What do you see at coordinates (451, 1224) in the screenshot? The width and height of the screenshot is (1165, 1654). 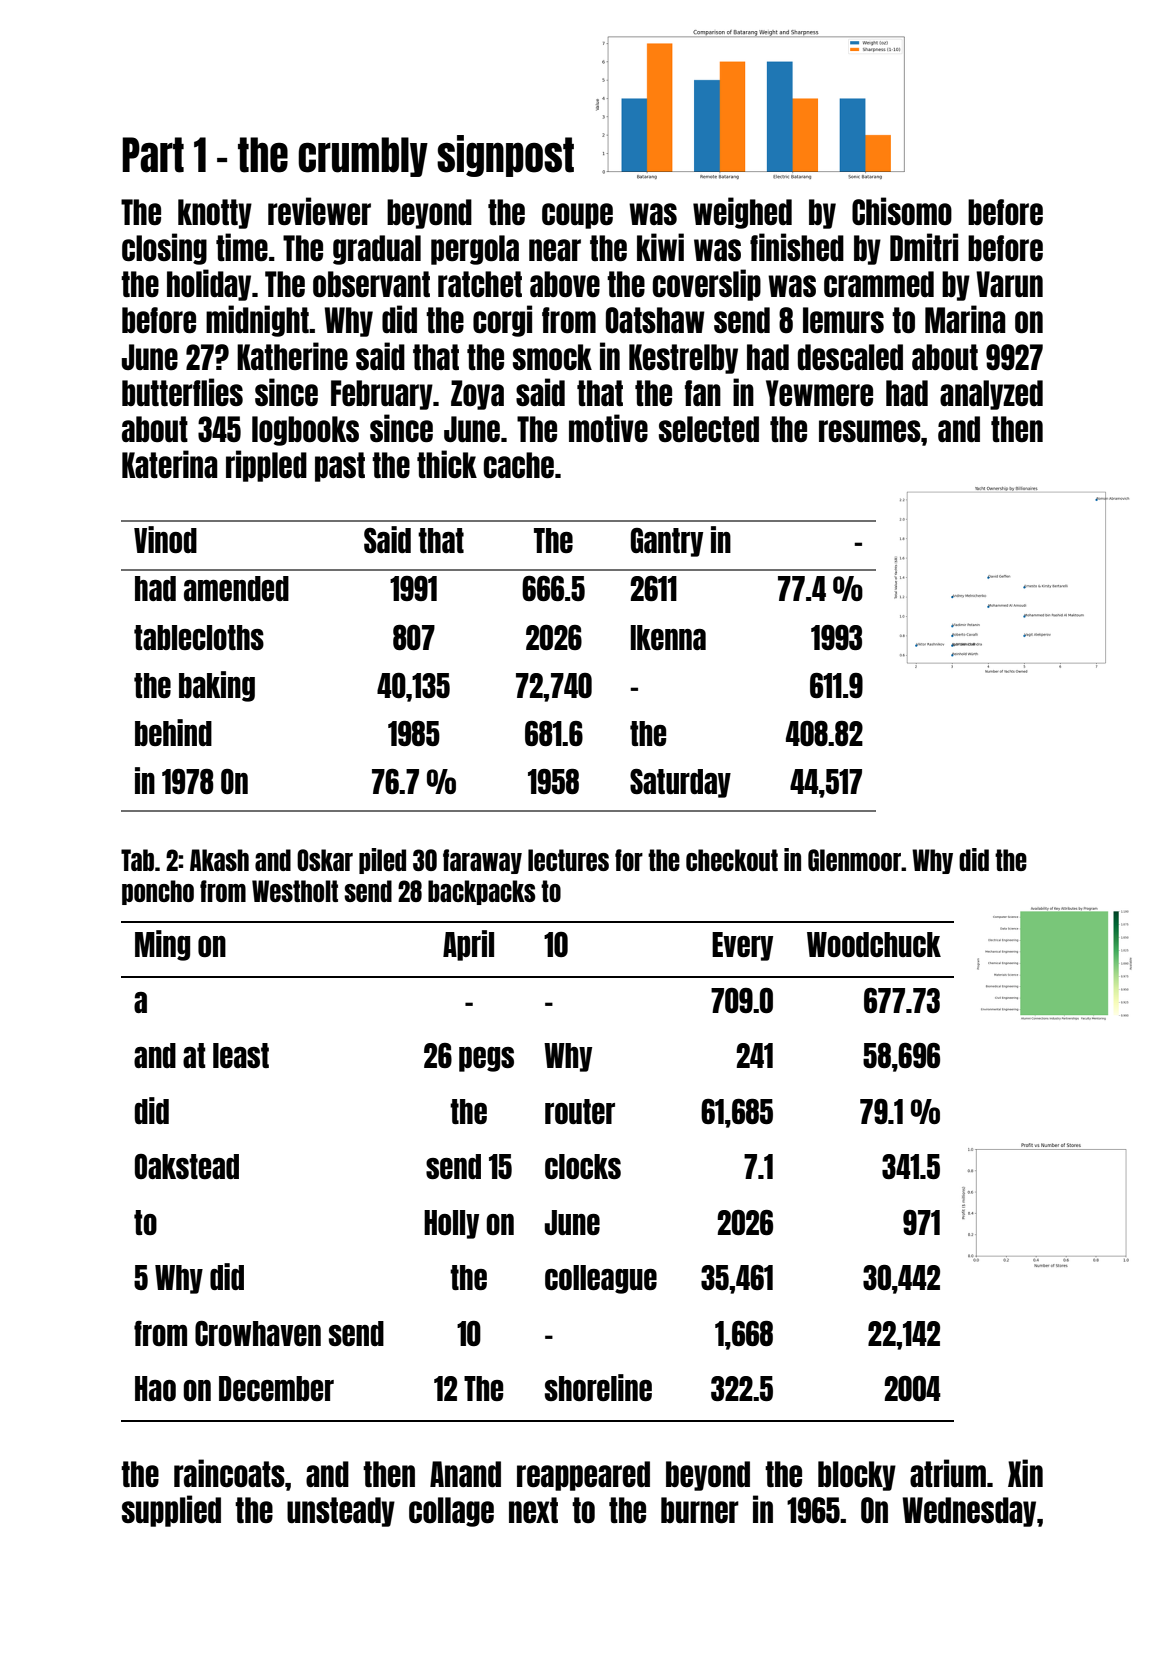 I see `Holly` at bounding box center [451, 1224].
